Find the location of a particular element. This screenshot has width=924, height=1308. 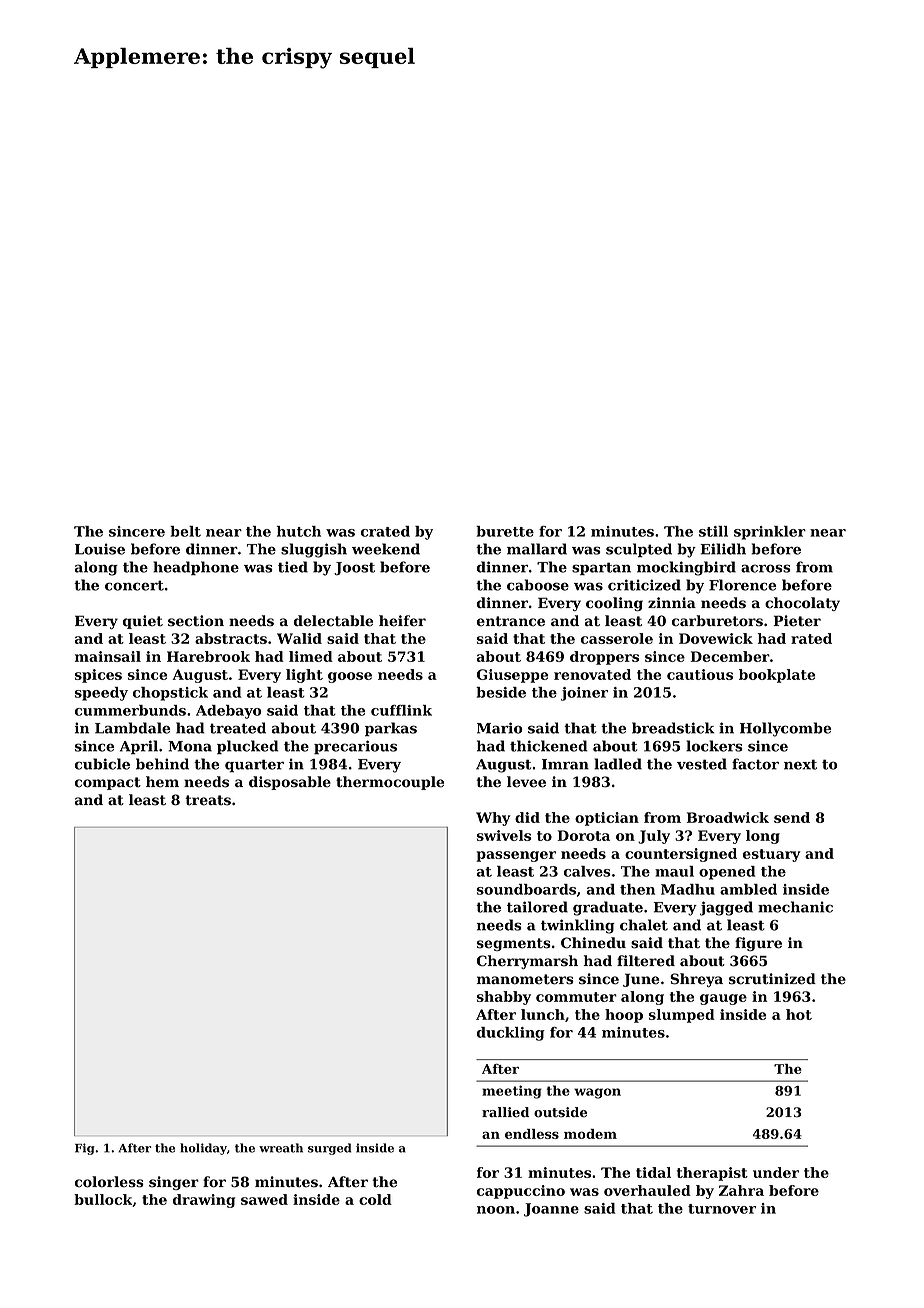

burette is located at coordinates (505, 531).
